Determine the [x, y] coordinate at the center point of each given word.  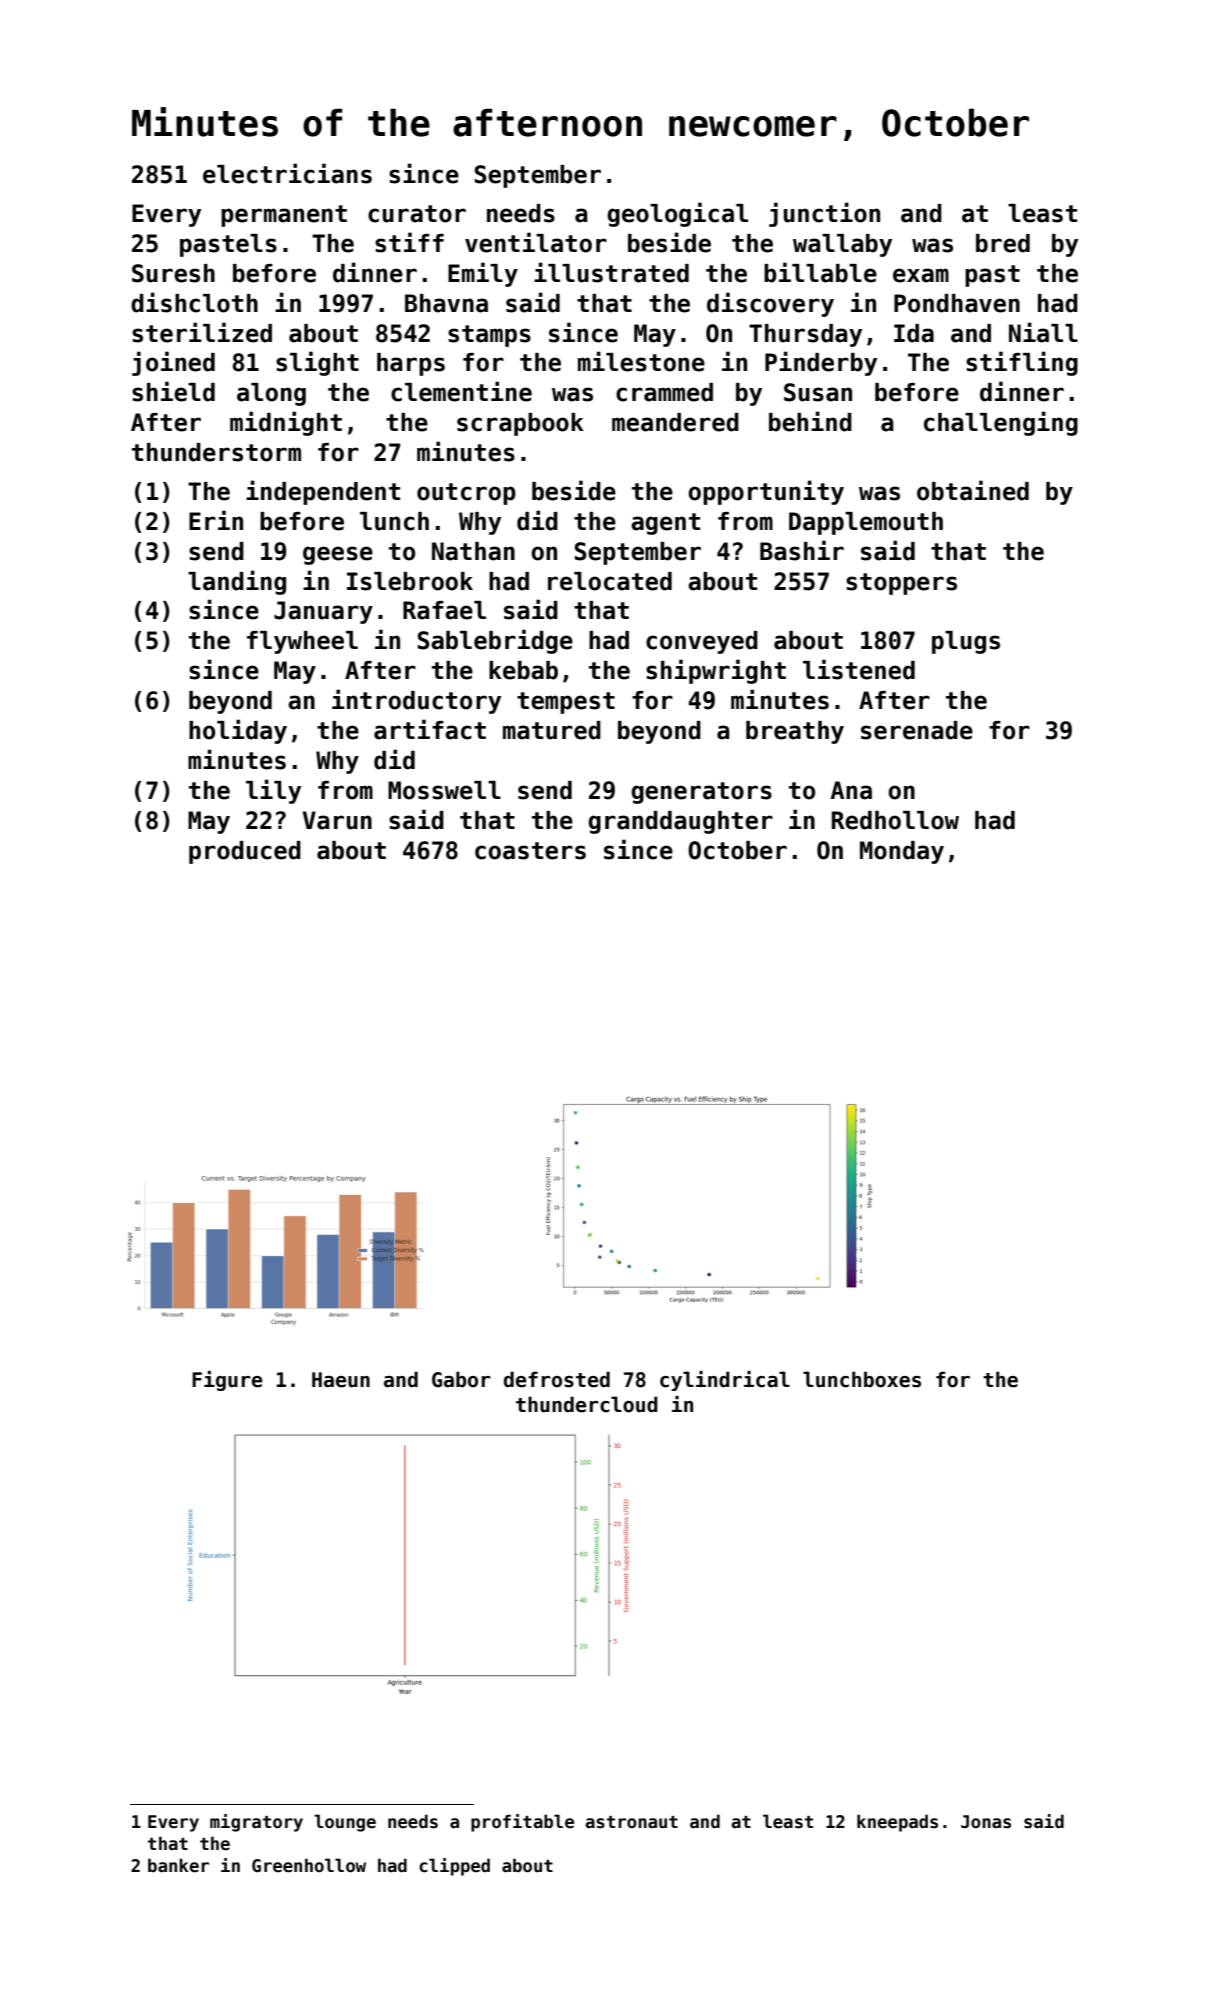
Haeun [341, 1380]
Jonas [986, 1822]
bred [1003, 243]
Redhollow [895, 820]
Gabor [461, 1379]
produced [245, 852]
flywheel [302, 642]
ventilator [536, 242]
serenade [917, 730]
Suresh [173, 273]
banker [178, 1865]
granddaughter [680, 822]
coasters [530, 851]
